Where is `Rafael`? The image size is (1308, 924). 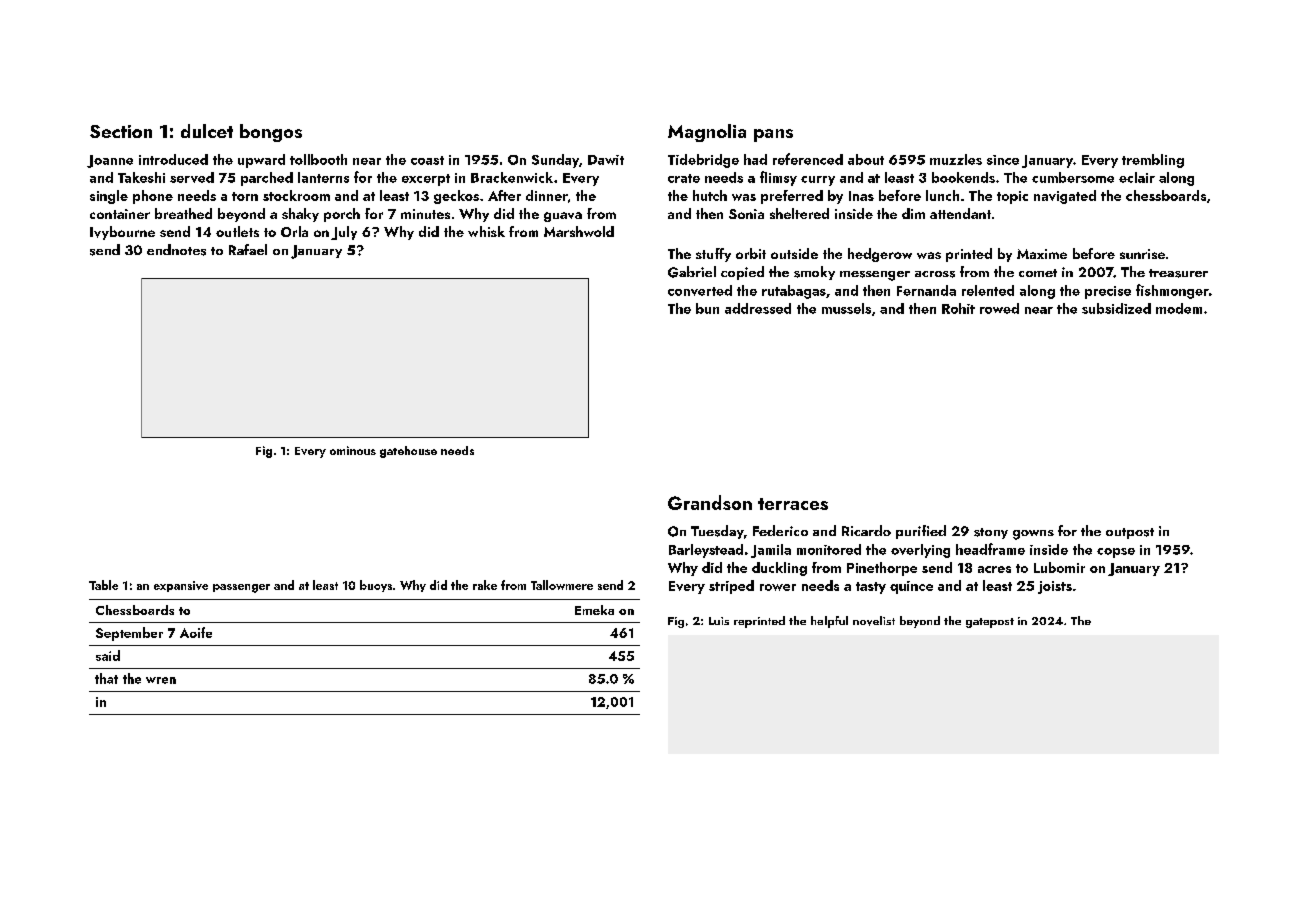 Rafael is located at coordinates (248, 249).
